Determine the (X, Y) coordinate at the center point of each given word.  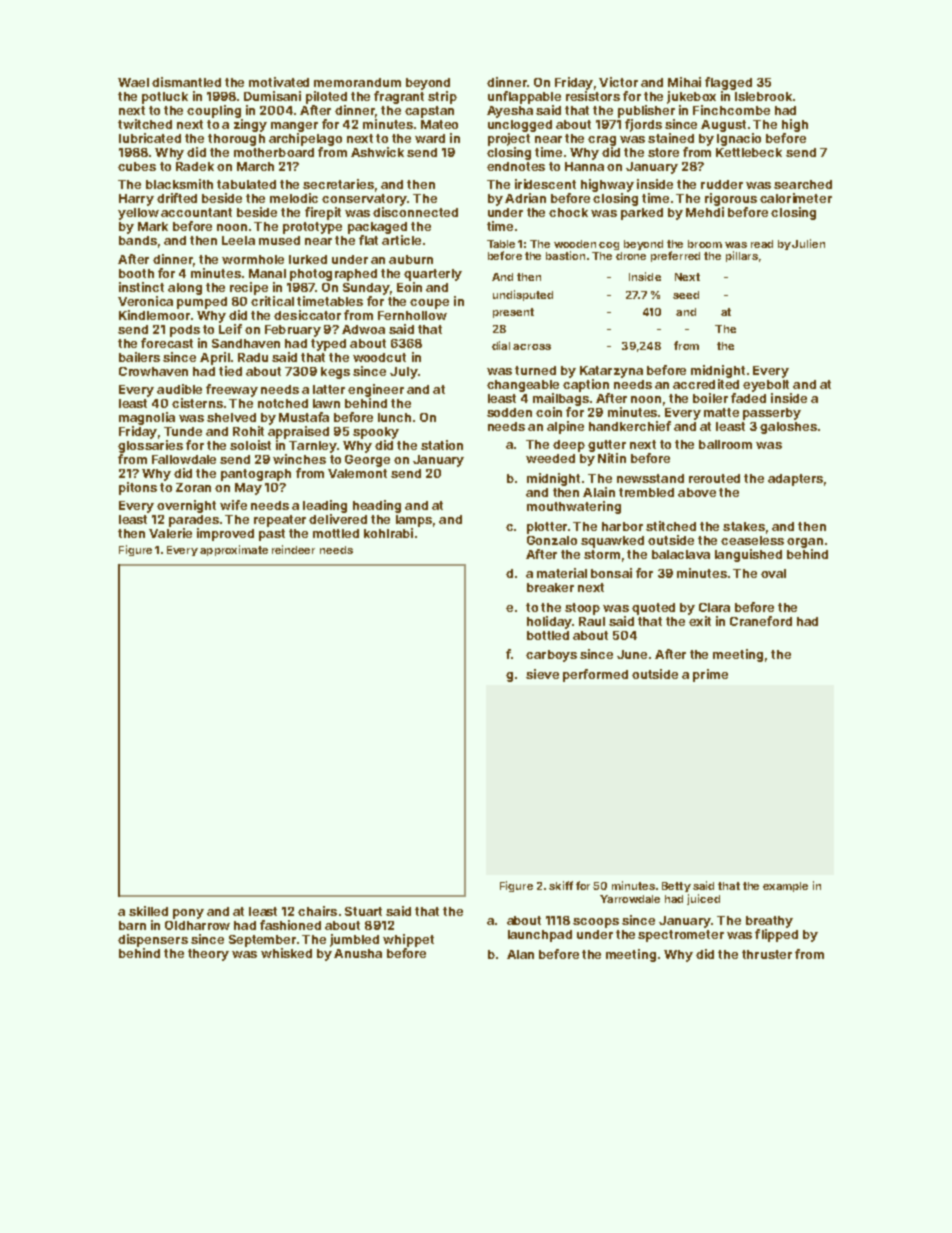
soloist (250, 445)
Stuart (363, 911)
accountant (196, 212)
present (513, 313)
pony (188, 914)
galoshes (788, 428)
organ (805, 543)
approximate (234, 550)
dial (501, 345)
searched (803, 184)
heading (377, 506)
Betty (676, 887)
